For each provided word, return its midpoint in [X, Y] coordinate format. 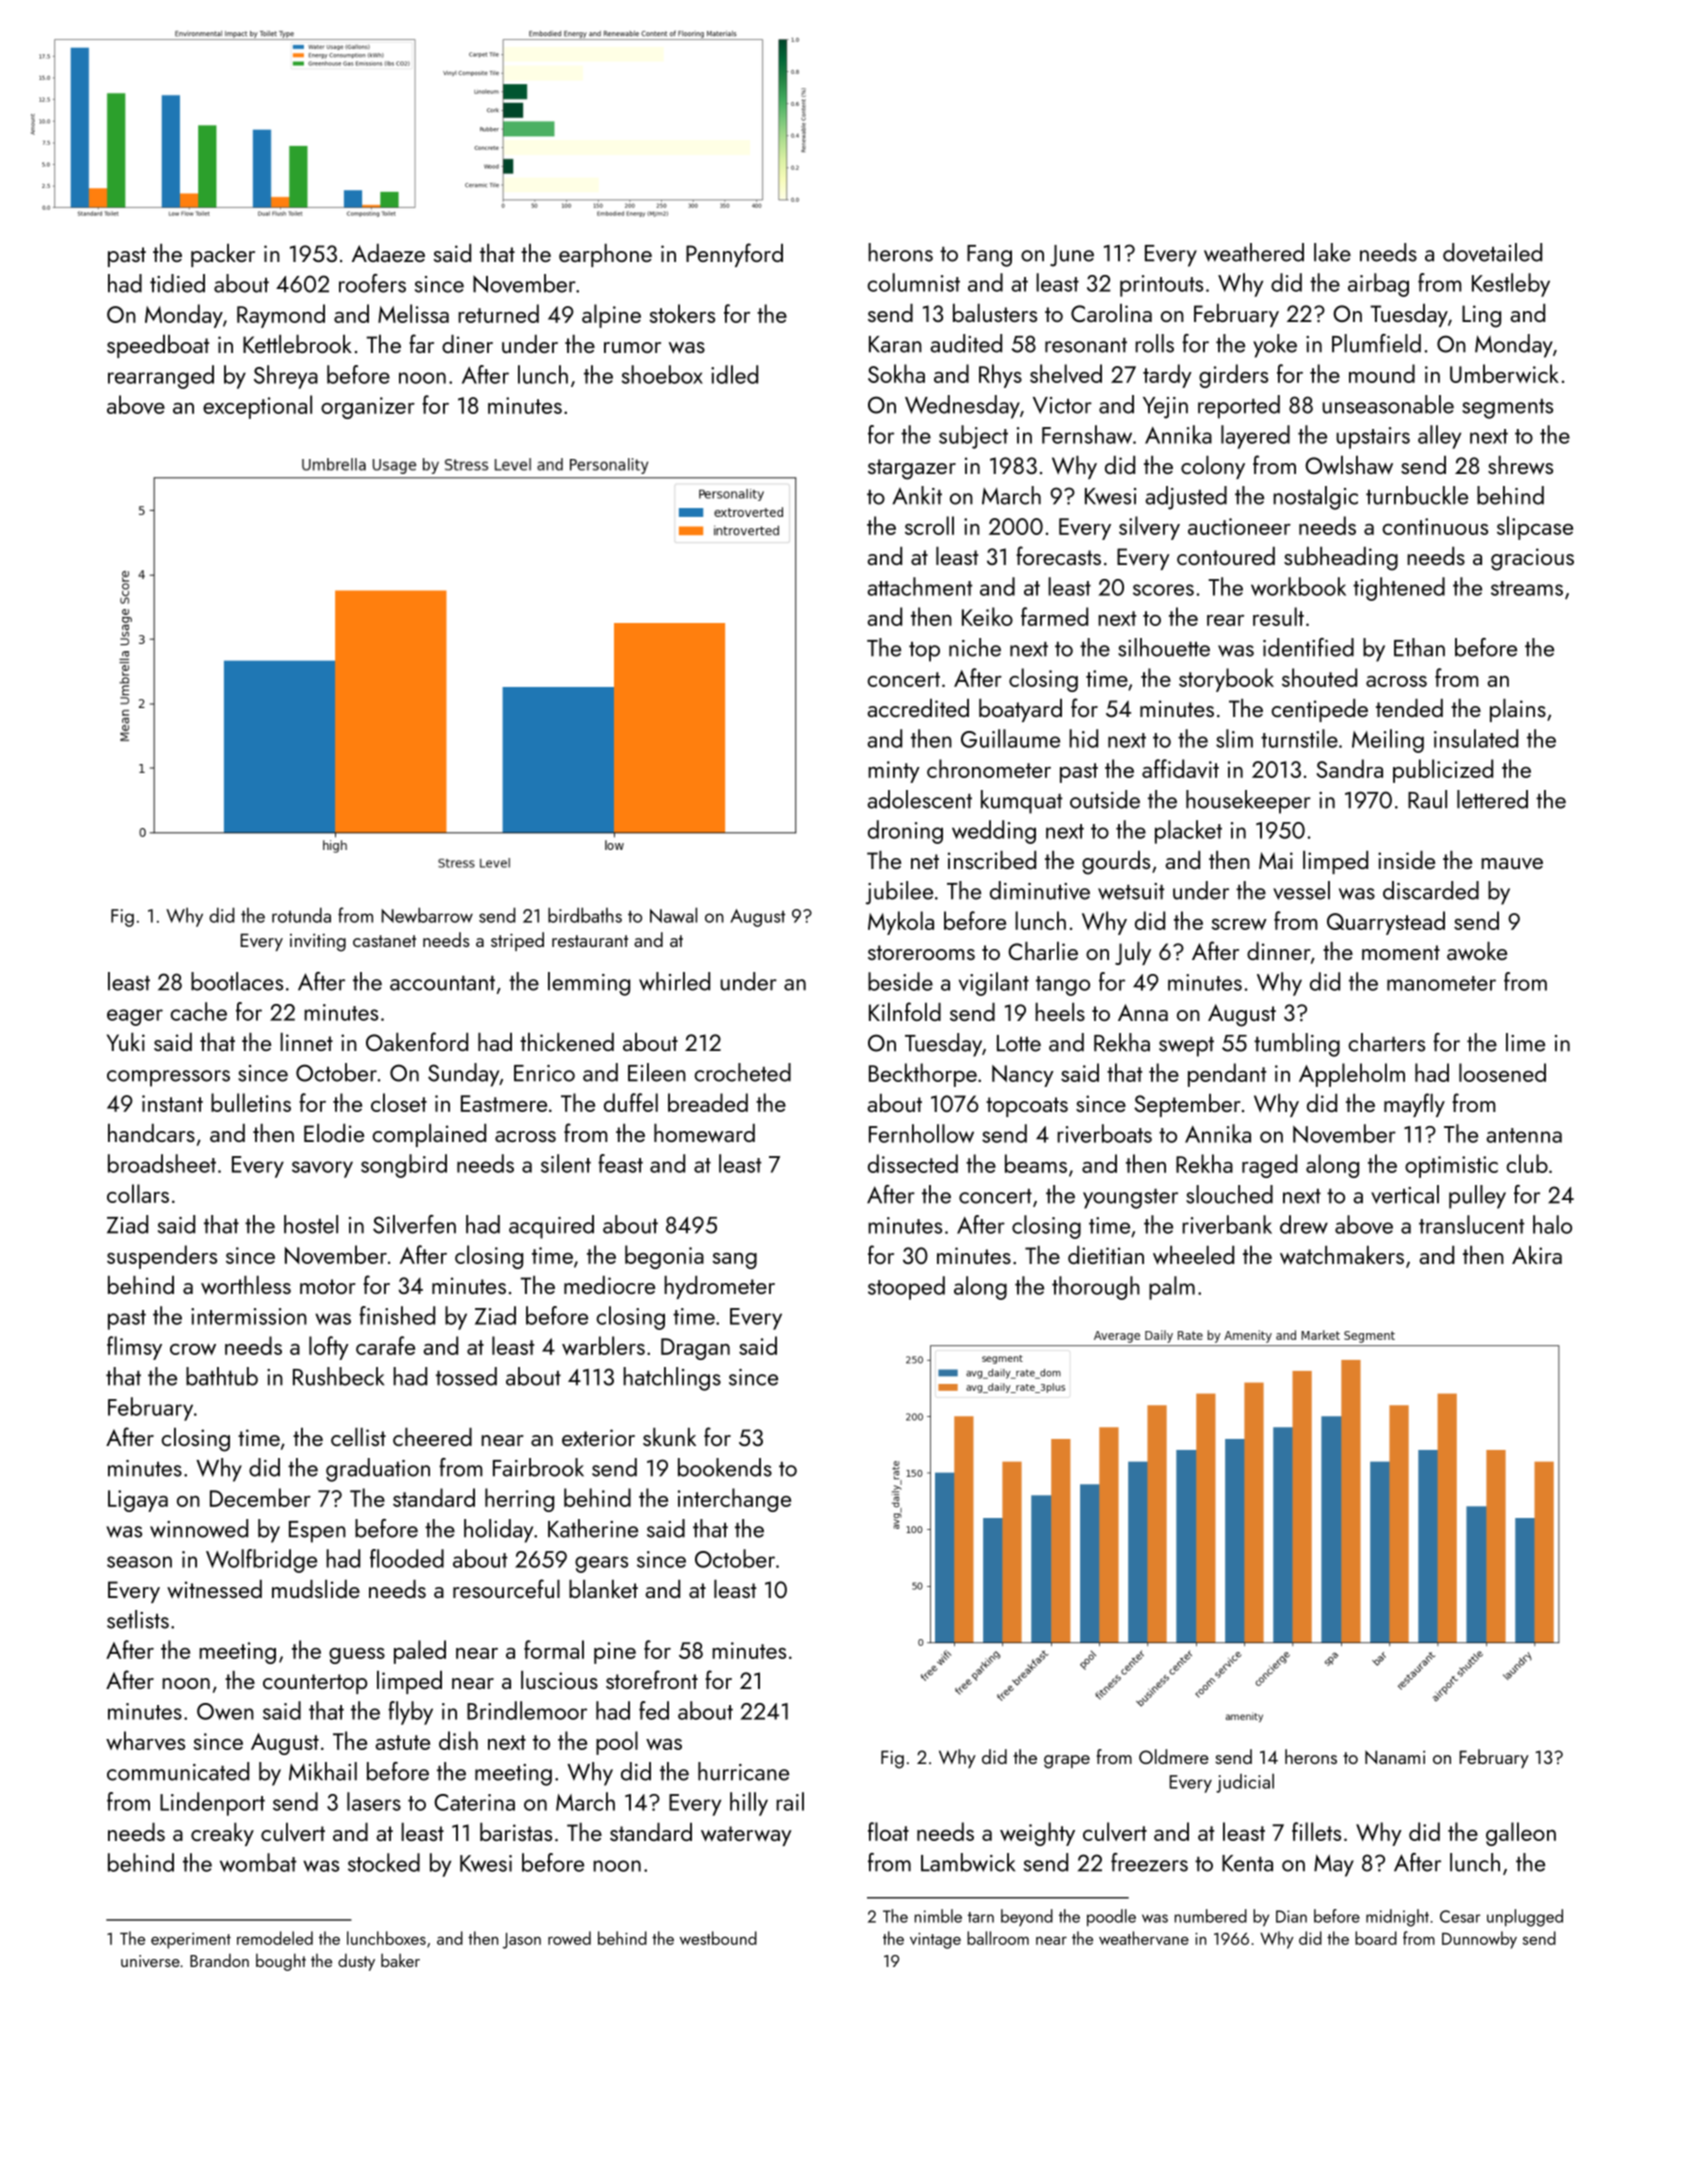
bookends [725, 1467]
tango [1063, 986]
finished [397, 1315]
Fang [989, 256]
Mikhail [323, 1771]
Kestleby [1511, 285]
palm [1172, 1288]
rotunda [301, 915]
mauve [1512, 863]
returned [498, 313]
